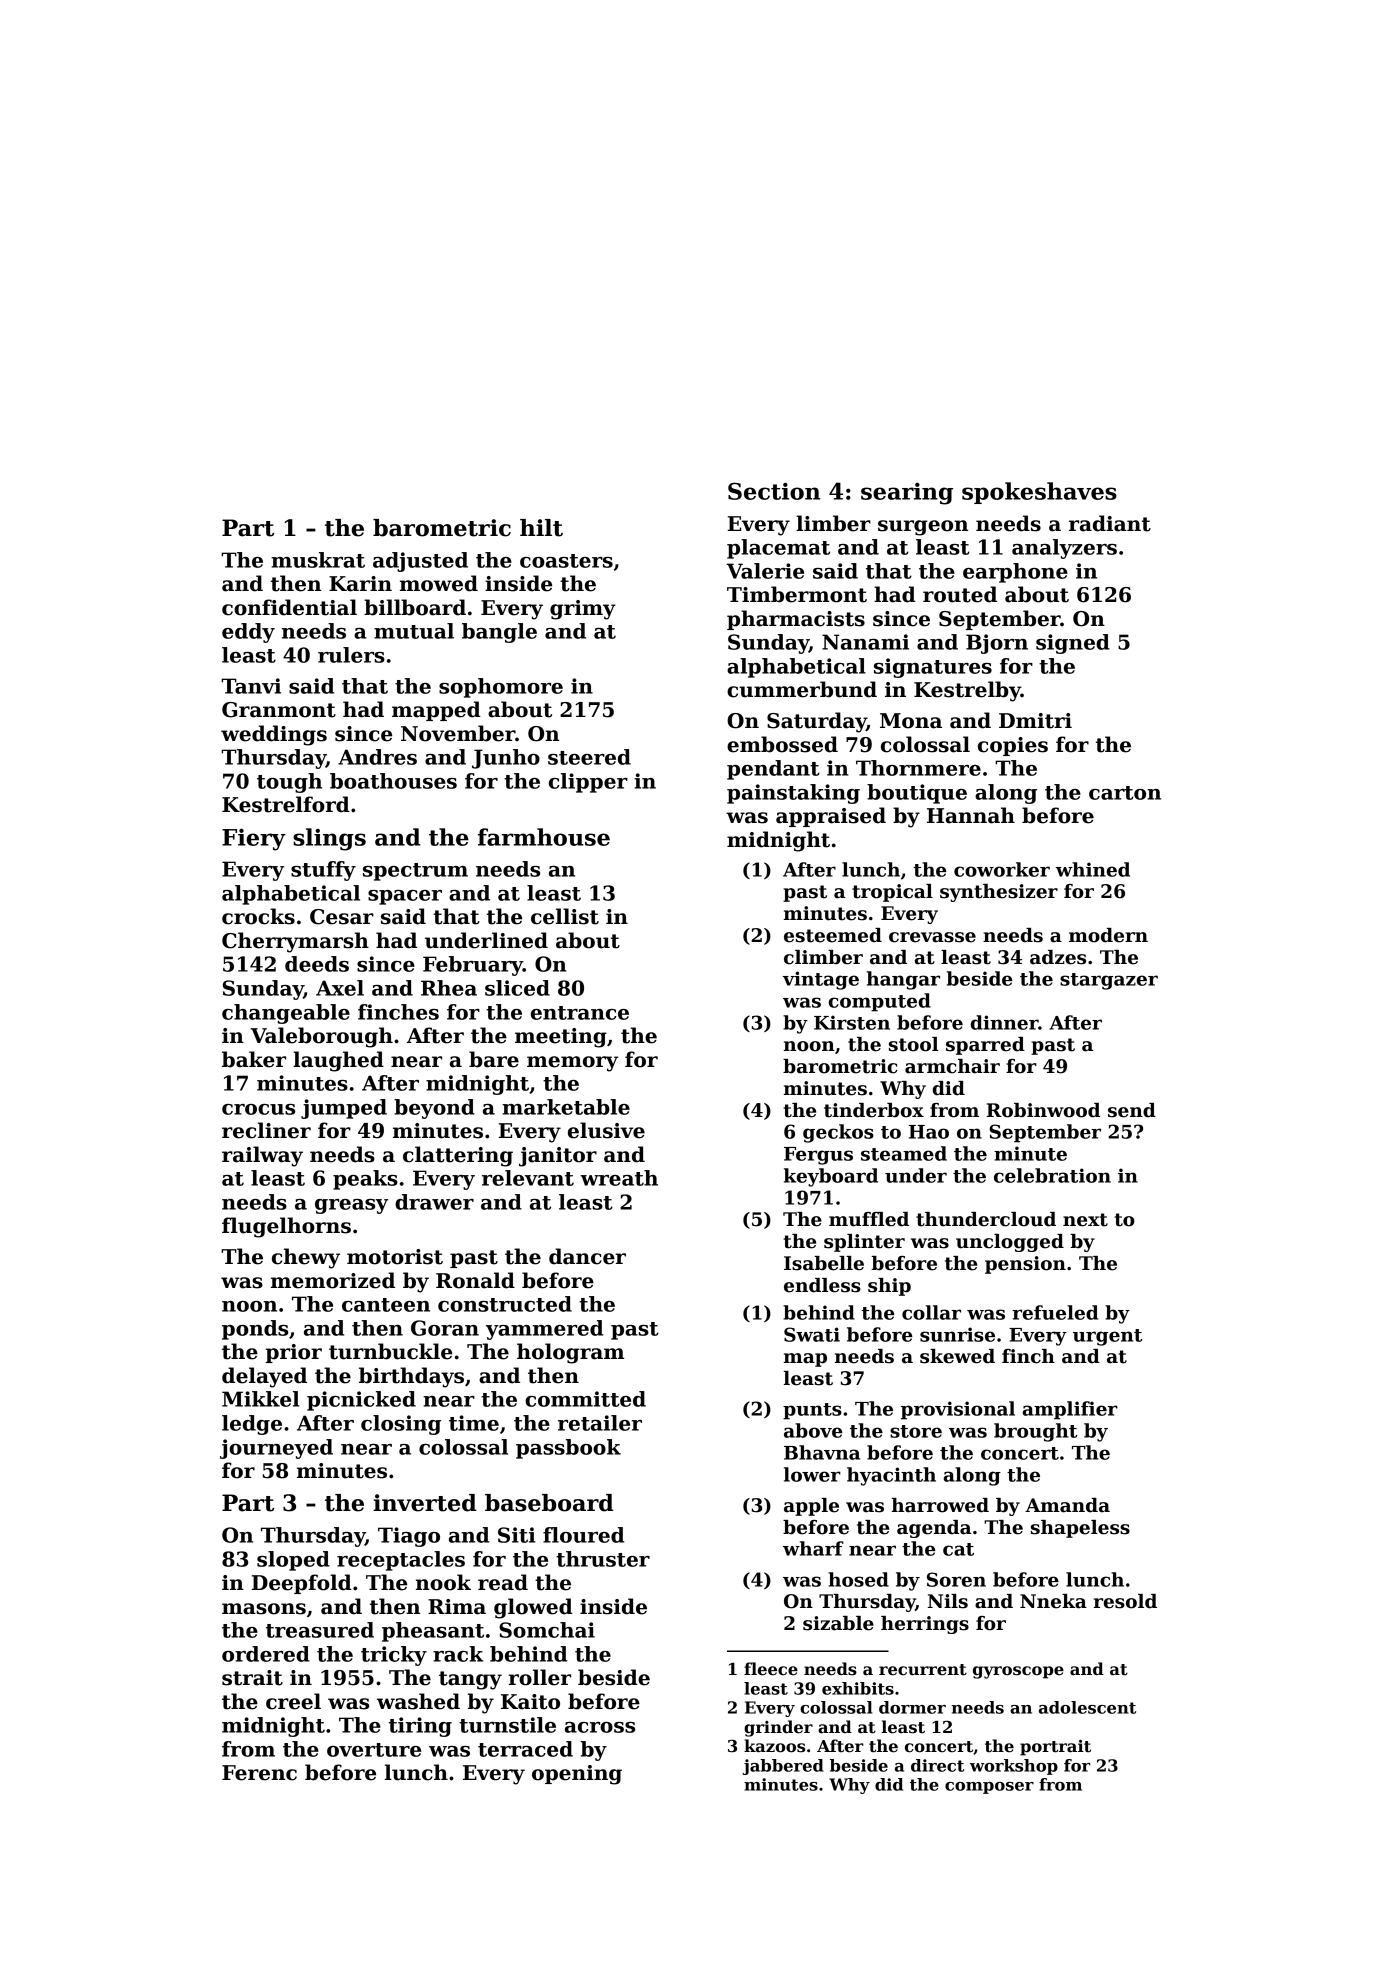 The height and width of the screenshot is (1969, 1386). What do you see at coordinates (458, 1156) in the screenshot?
I see `clattering` at bounding box center [458, 1156].
